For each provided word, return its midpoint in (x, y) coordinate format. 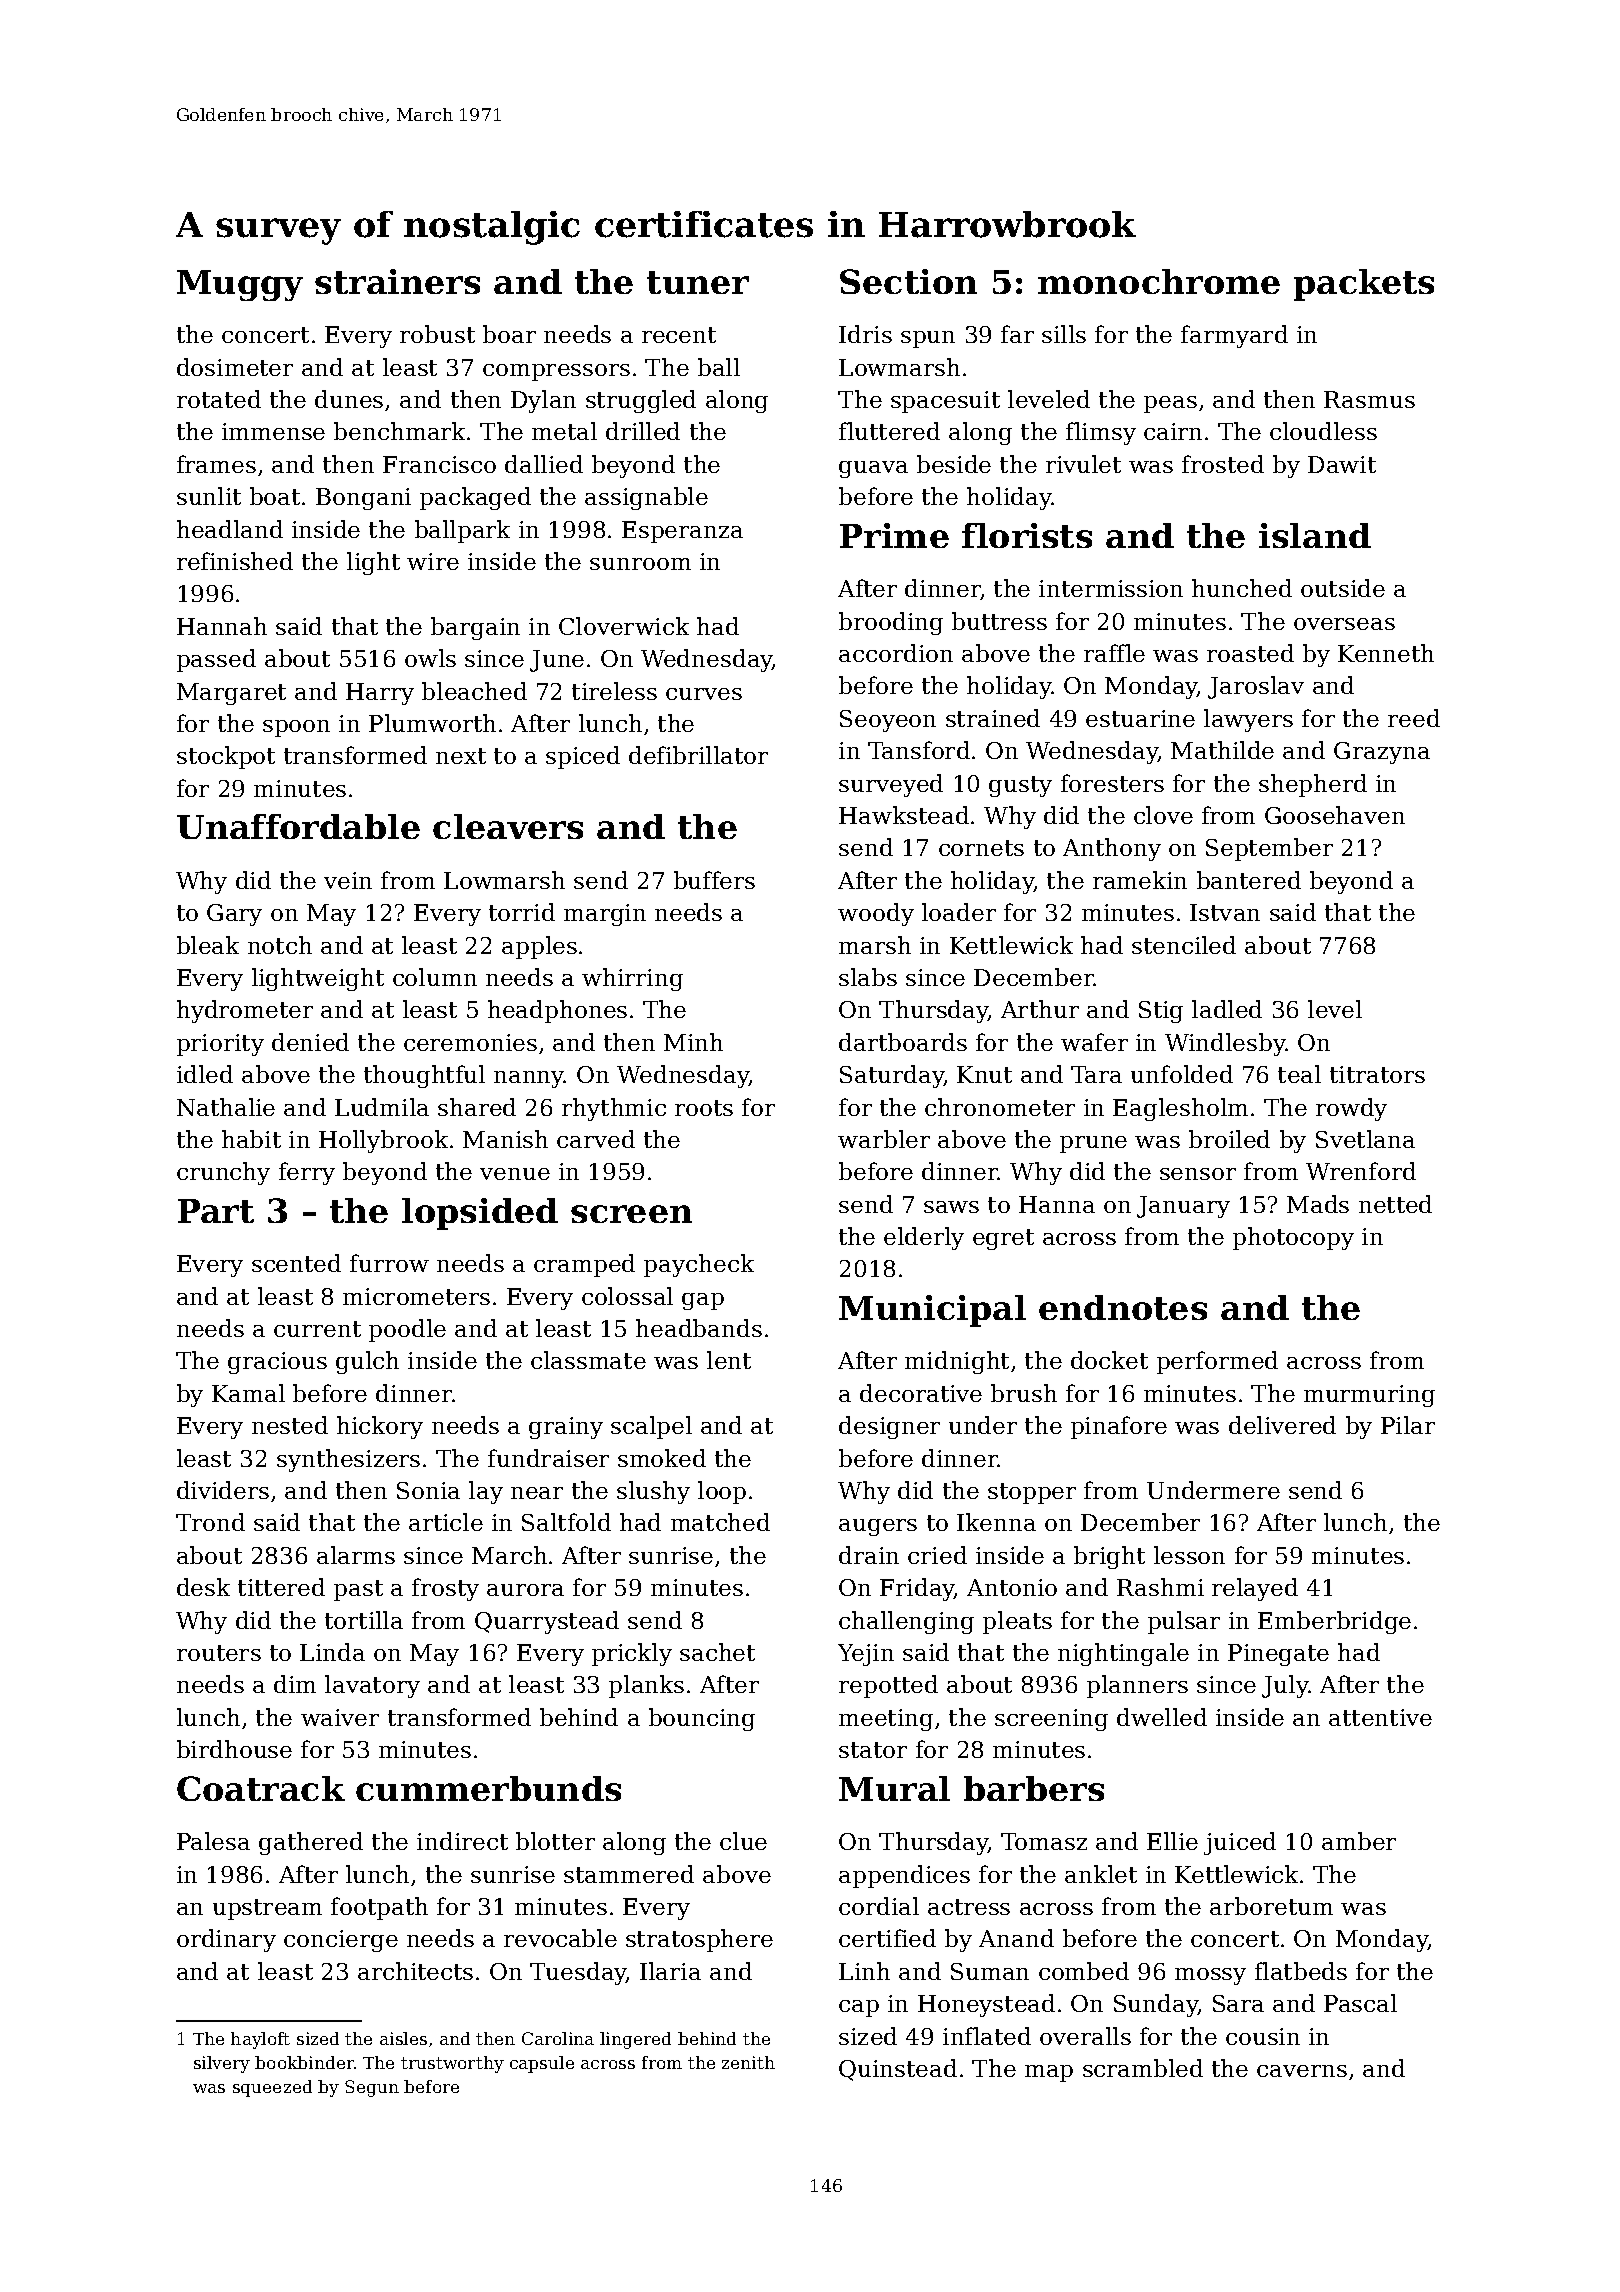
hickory (380, 1427)
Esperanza (682, 532)
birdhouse (234, 1749)
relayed (1255, 1589)
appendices (904, 1876)
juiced (1240, 1843)
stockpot (226, 757)
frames (216, 464)
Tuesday (578, 1973)
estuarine (1140, 718)
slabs (868, 977)
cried (937, 1555)
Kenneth (1386, 653)
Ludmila (382, 1107)
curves (704, 694)
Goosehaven (1335, 815)
